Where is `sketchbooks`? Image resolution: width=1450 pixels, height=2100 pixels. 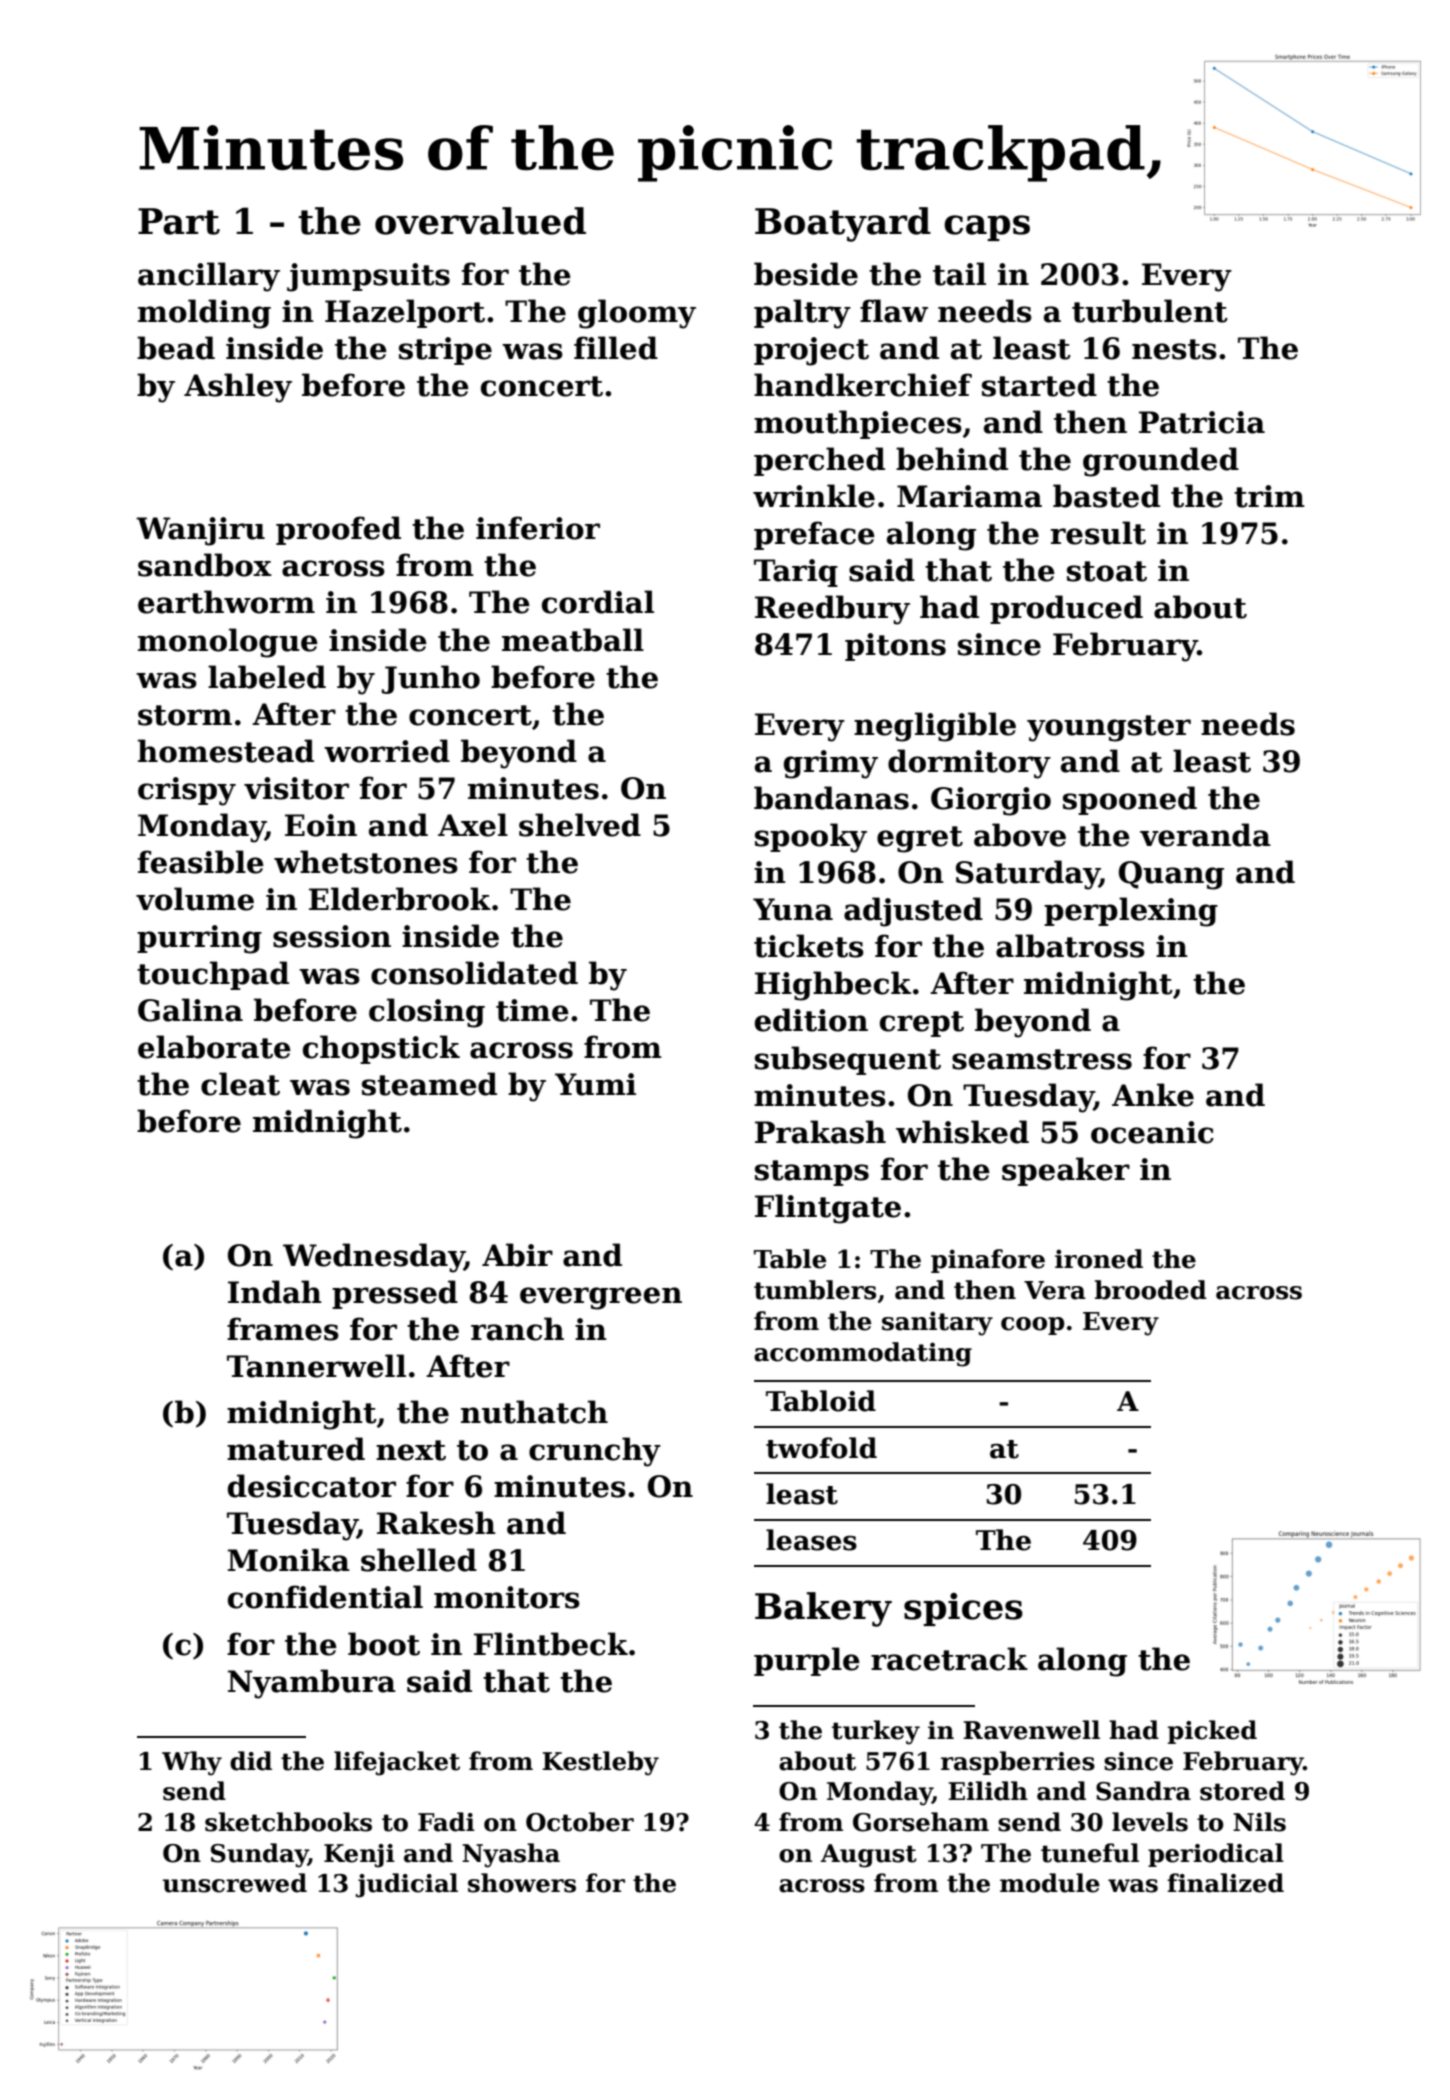 sketchbooks is located at coordinates (288, 1822).
